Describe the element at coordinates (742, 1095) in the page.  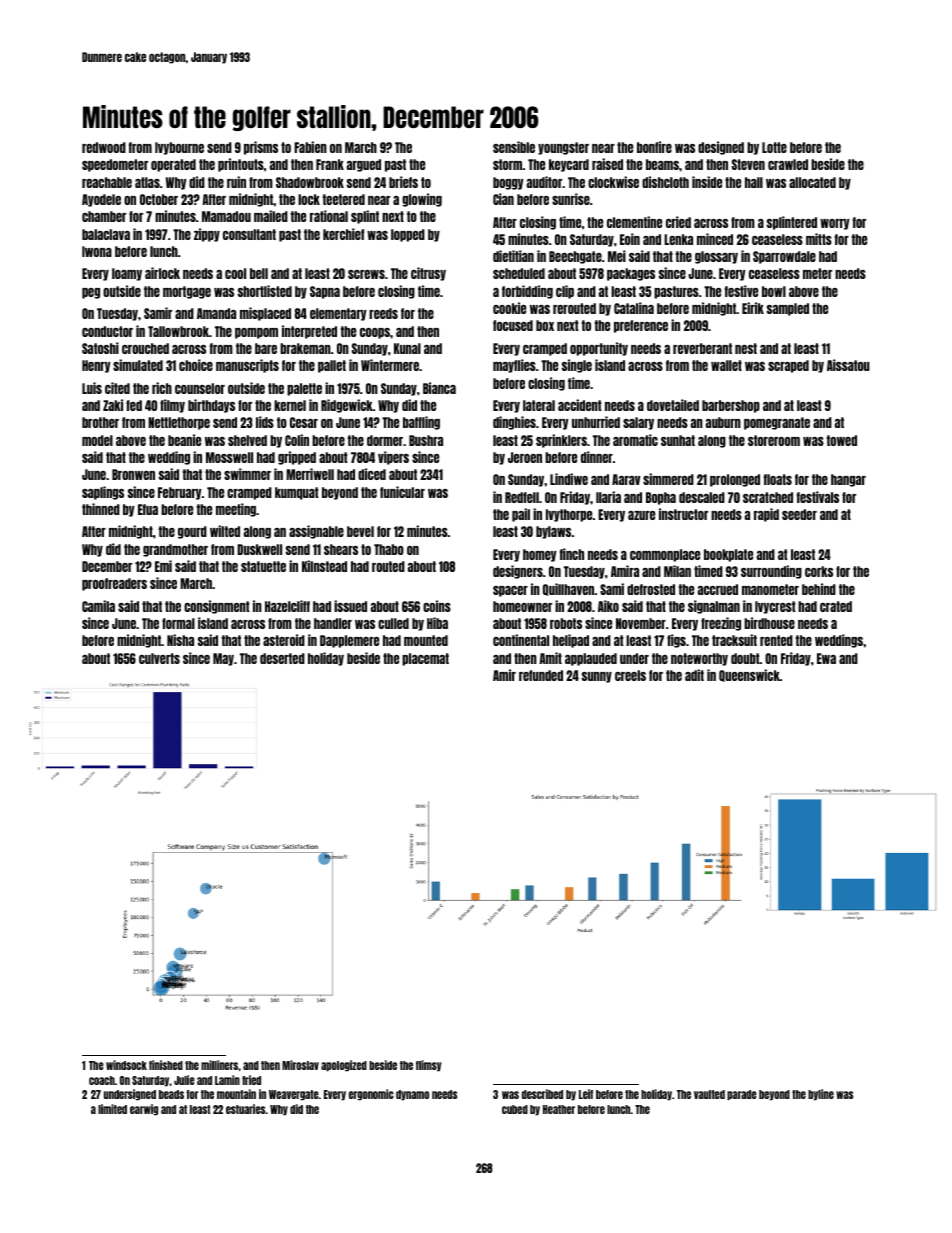
I see `parade` at that location.
